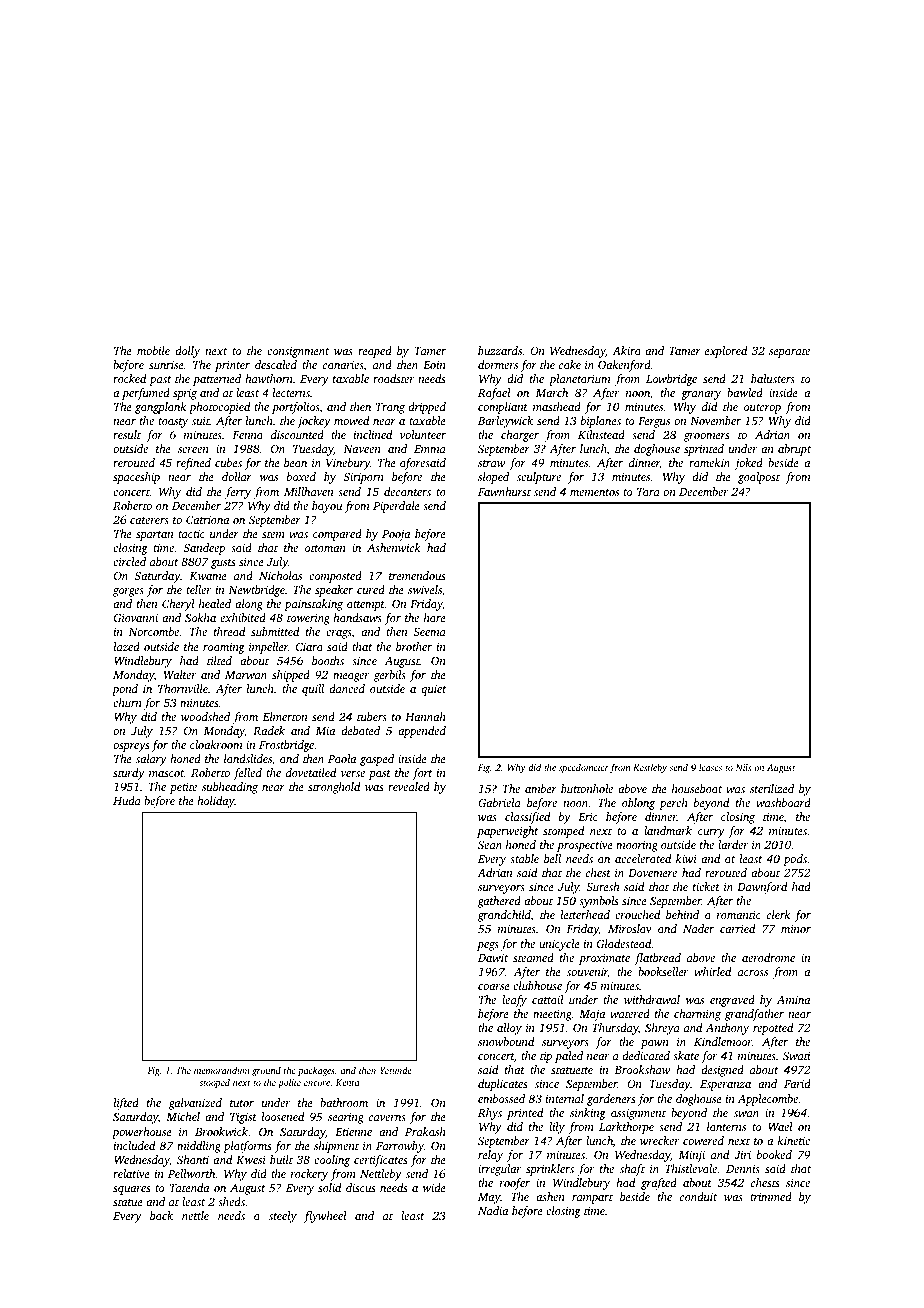 This page has width=924, height=1308. What do you see at coordinates (334, 788) in the page?
I see `stronghold` at bounding box center [334, 788].
